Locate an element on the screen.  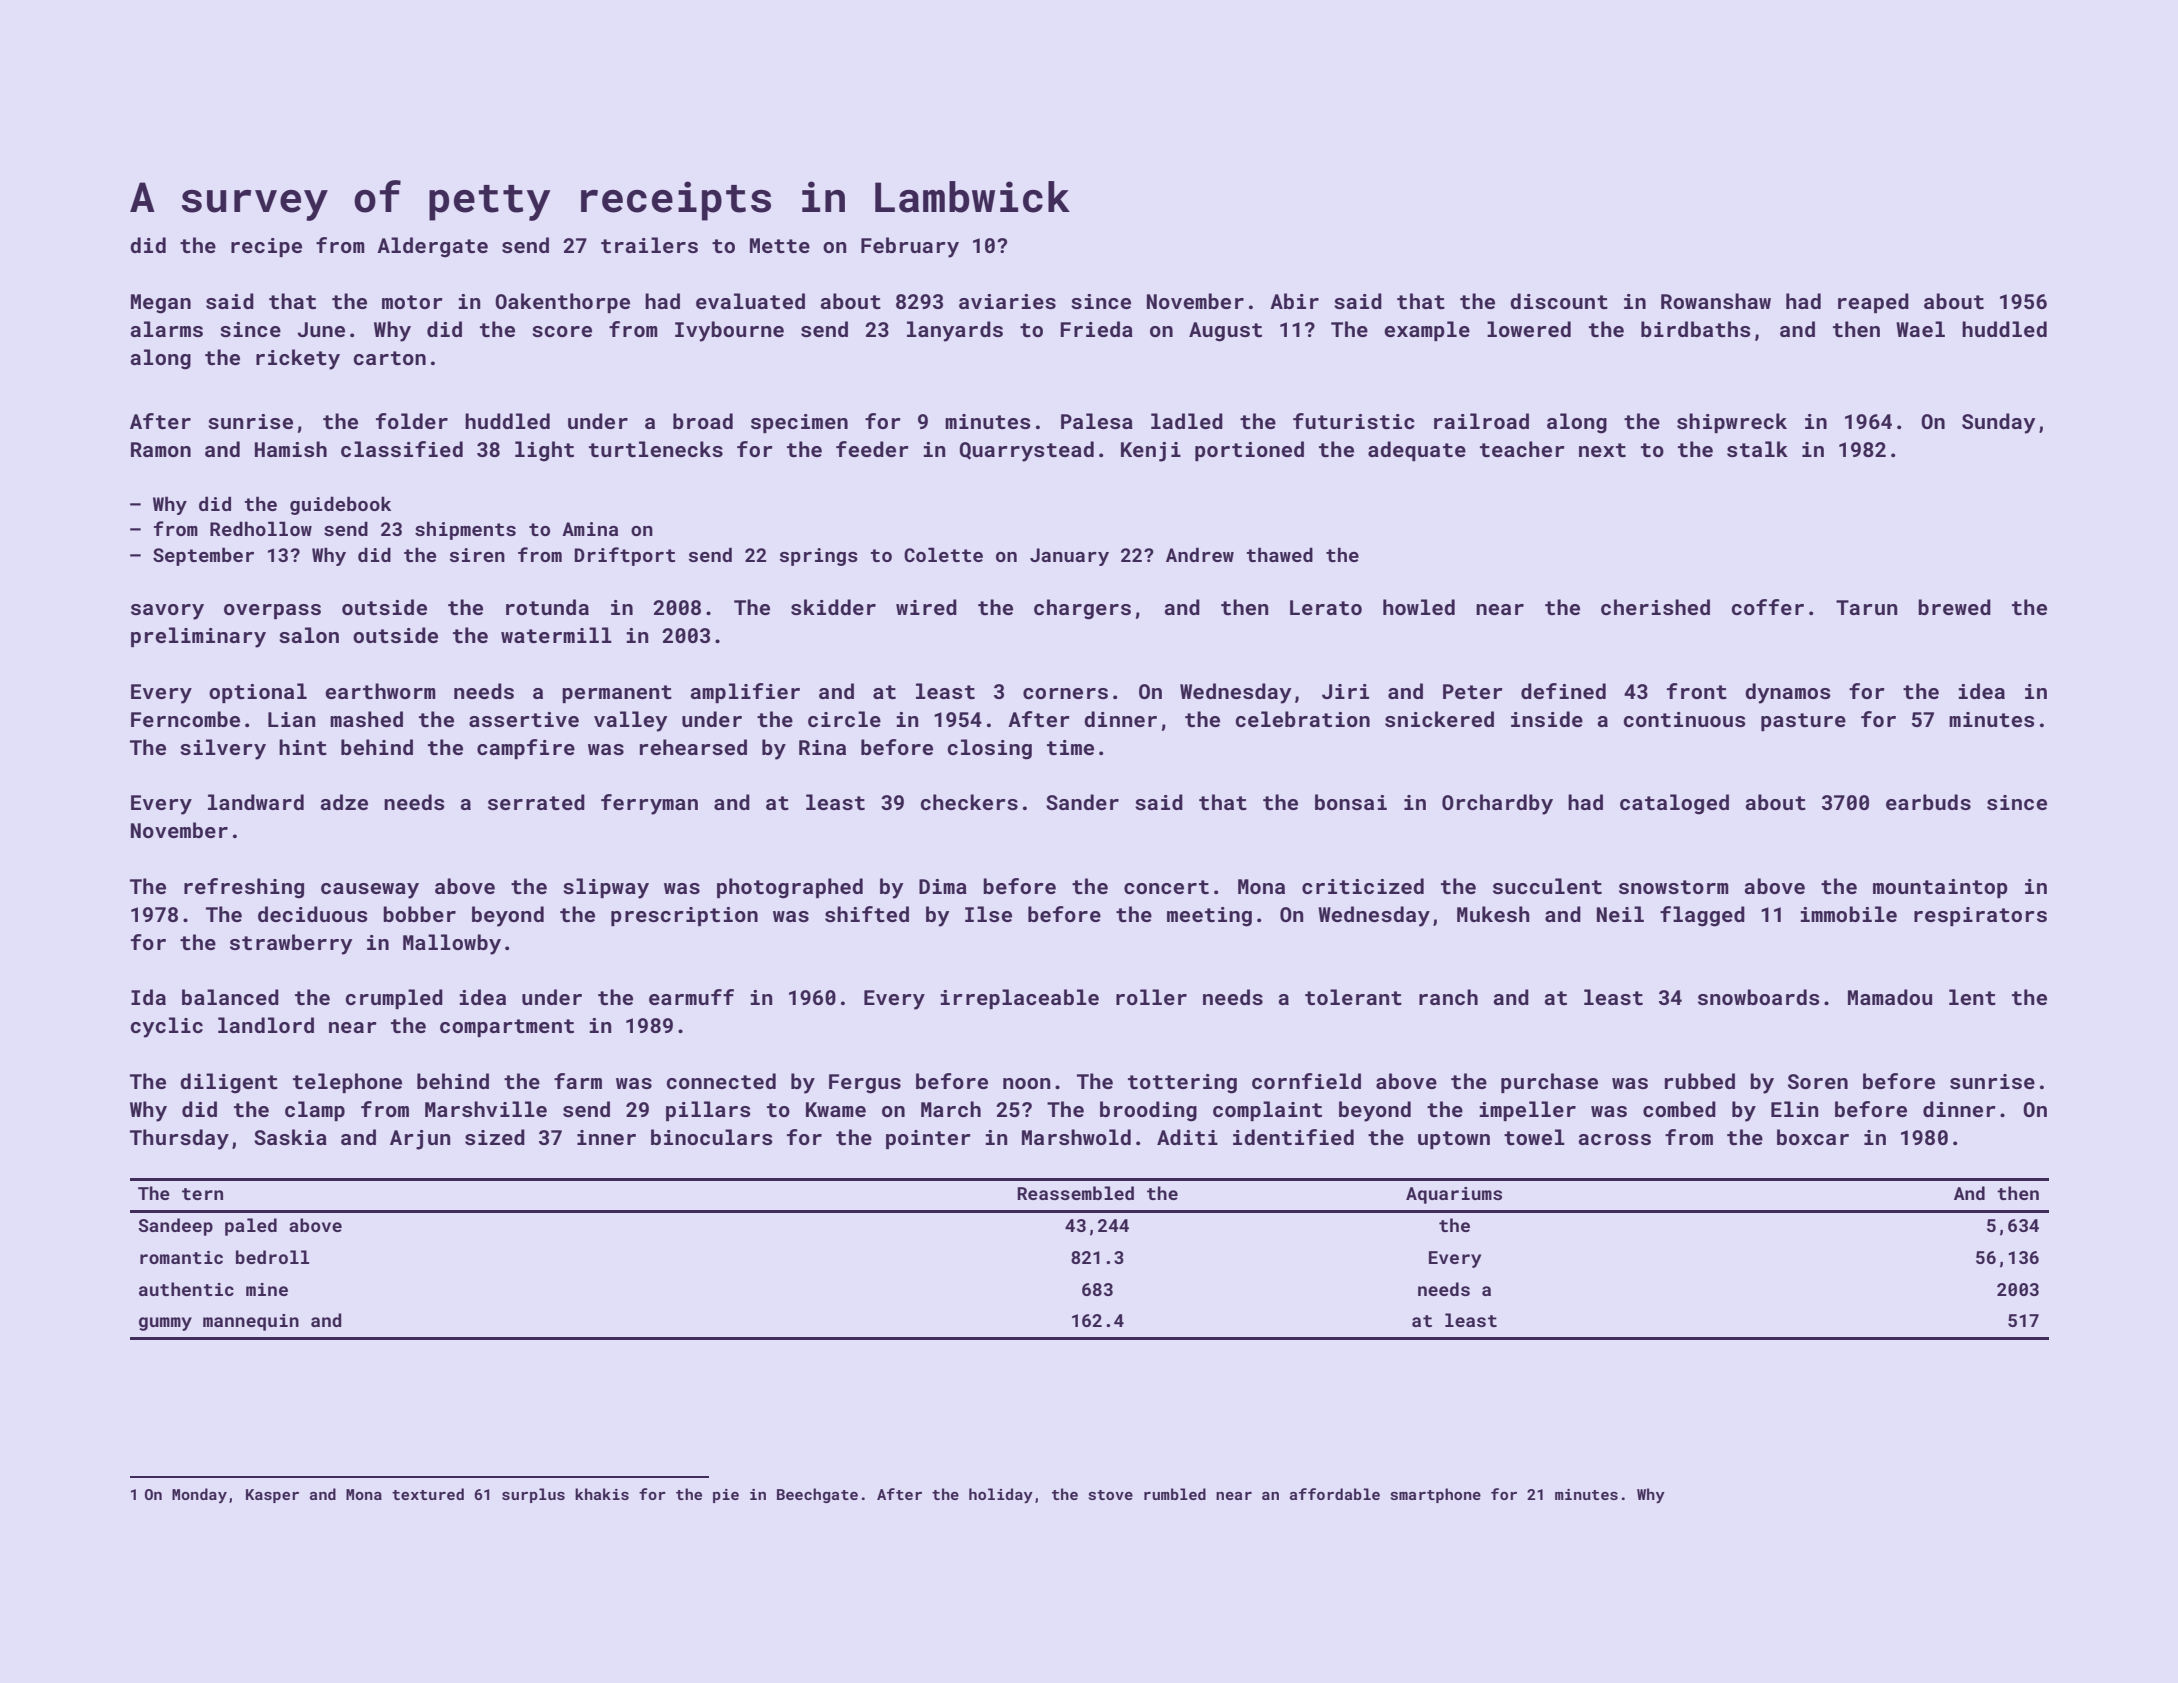
textured is located at coordinates (428, 1494).
